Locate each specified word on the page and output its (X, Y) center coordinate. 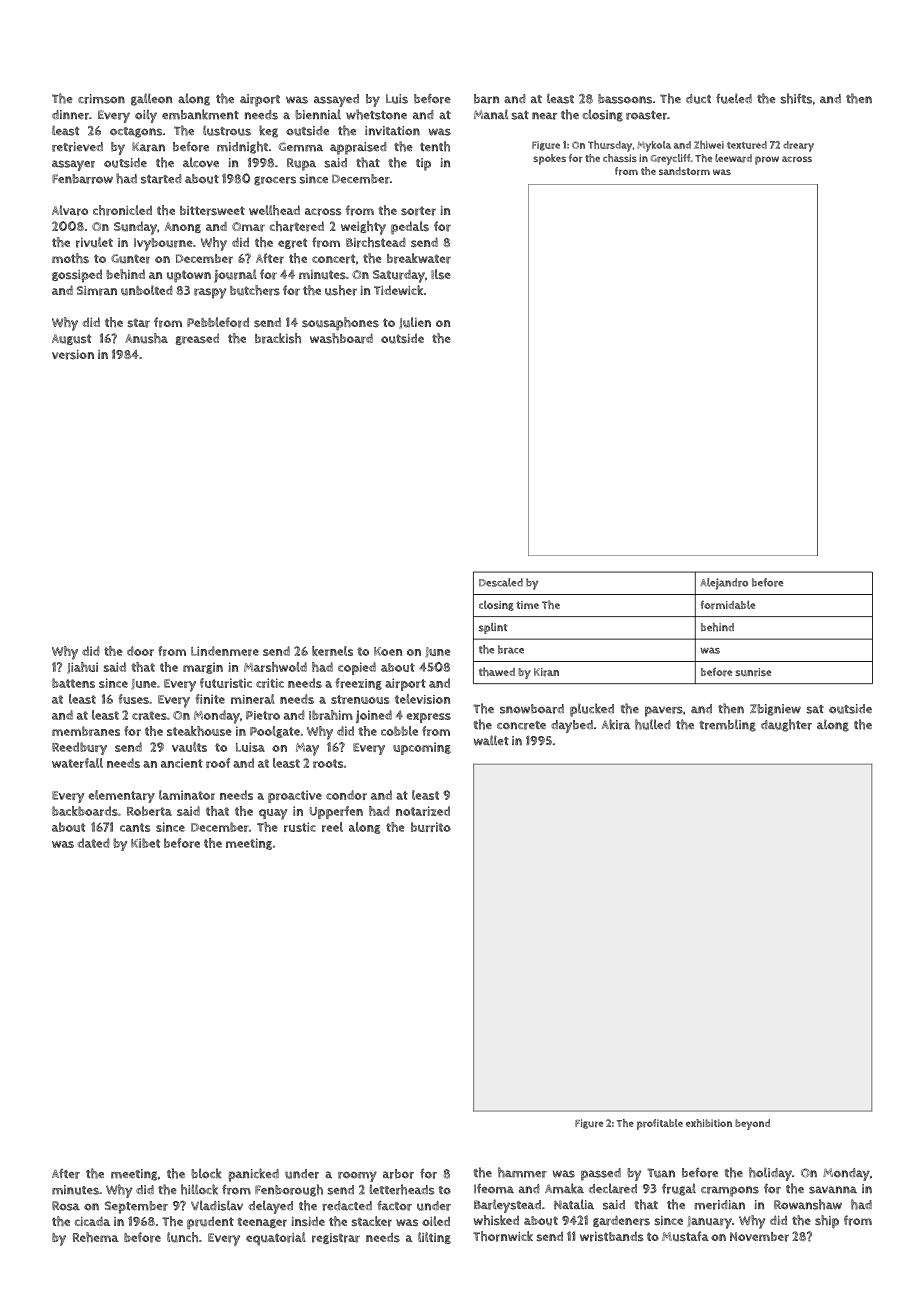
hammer (522, 1172)
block (206, 1173)
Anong (183, 227)
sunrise (753, 672)
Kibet (145, 843)
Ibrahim (331, 715)
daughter (786, 725)
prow (767, 160)
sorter (418, 211)
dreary (798, 146)
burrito (431, 827)
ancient (182, 763)
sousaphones (340, 324)
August (71, 339)
